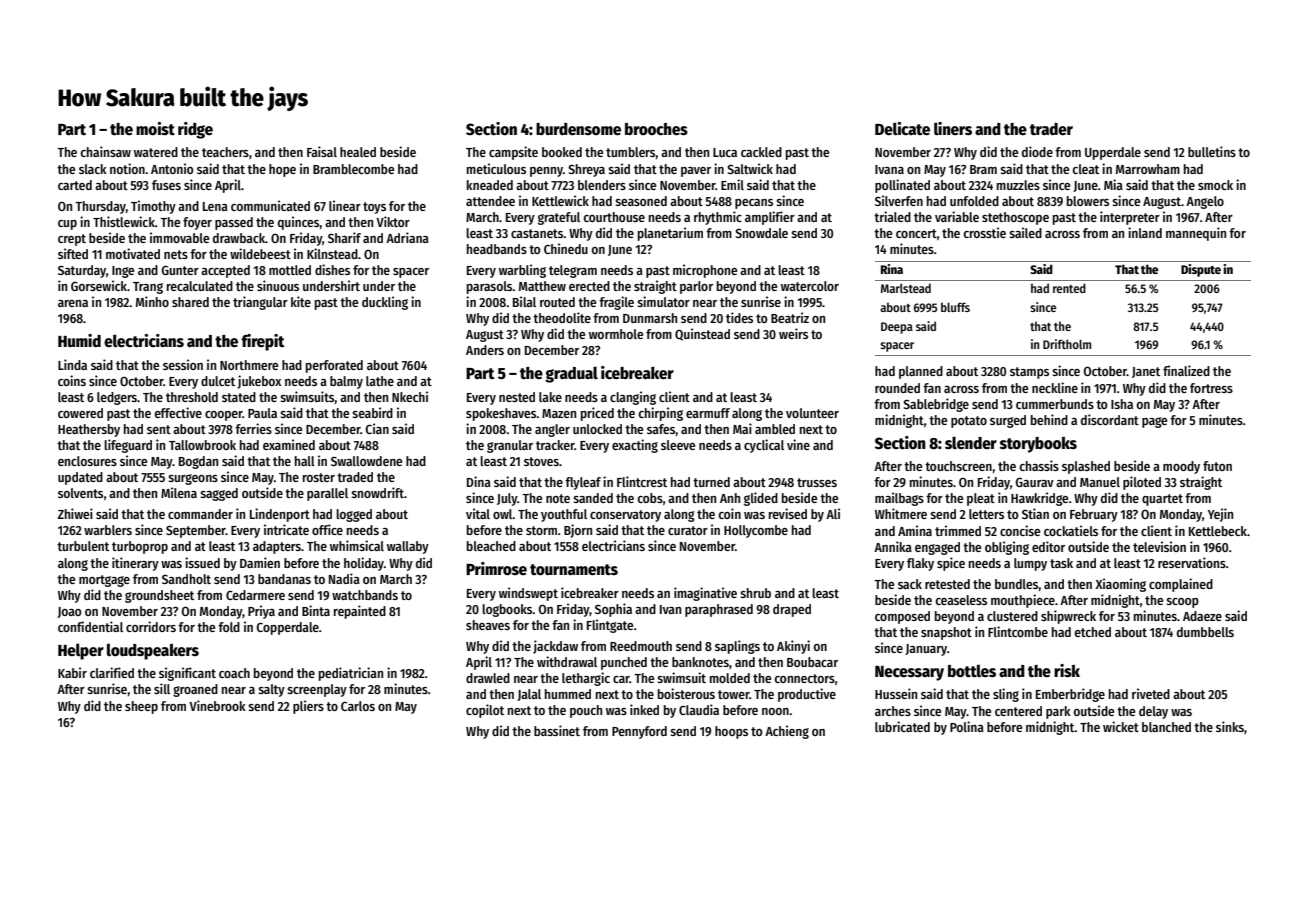 This image has height=924, width=1308. What do you see at coordinates (1110, 419) in the image?
I see `discordant` at bounding box center [1110, 419].
